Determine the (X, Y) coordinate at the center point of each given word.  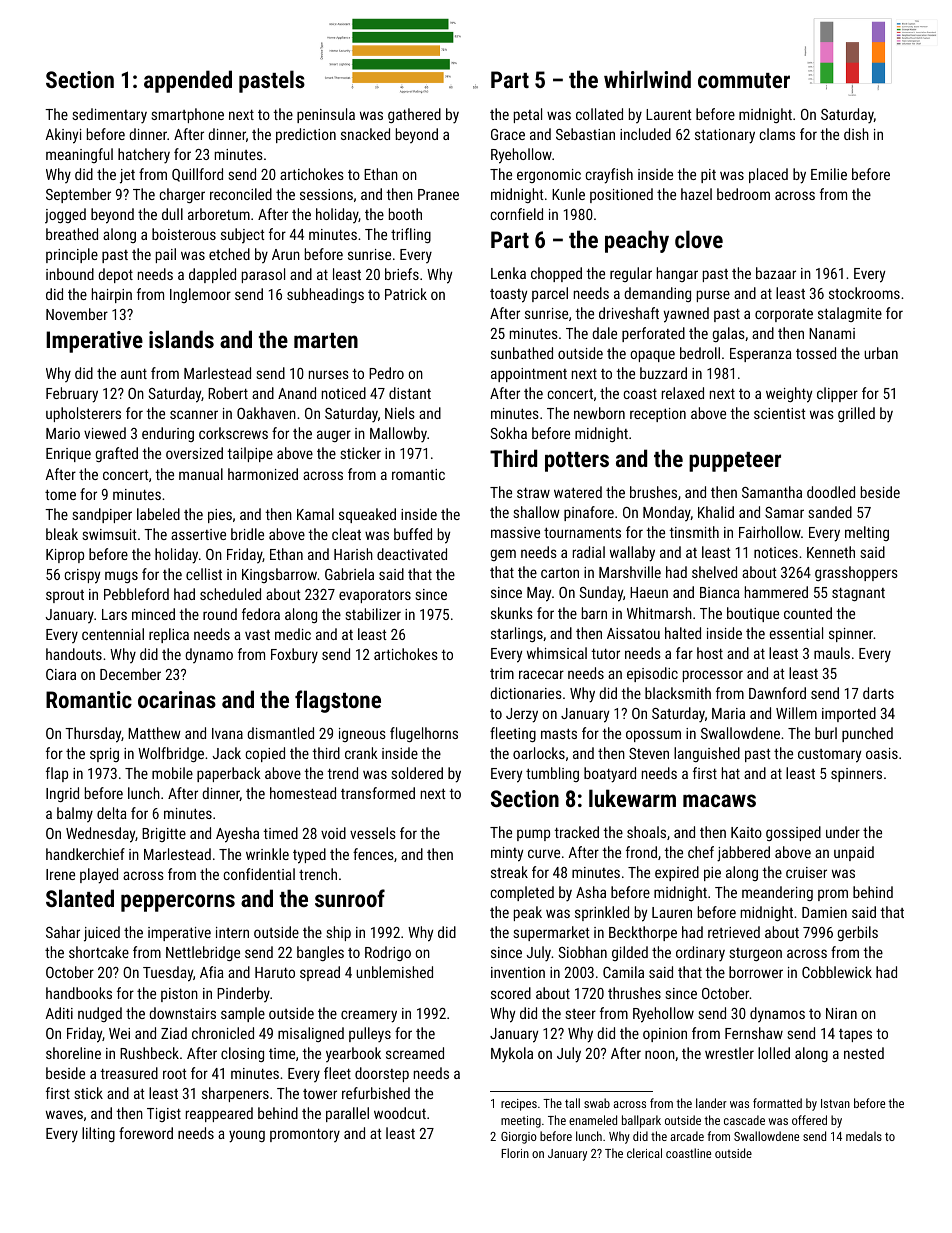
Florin (515, 1153)
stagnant (858, 594)
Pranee (438, 194)
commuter (744, 80)
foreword (146, 1133)
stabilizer (373, 614)
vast (257, 635)
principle (72, 255)
